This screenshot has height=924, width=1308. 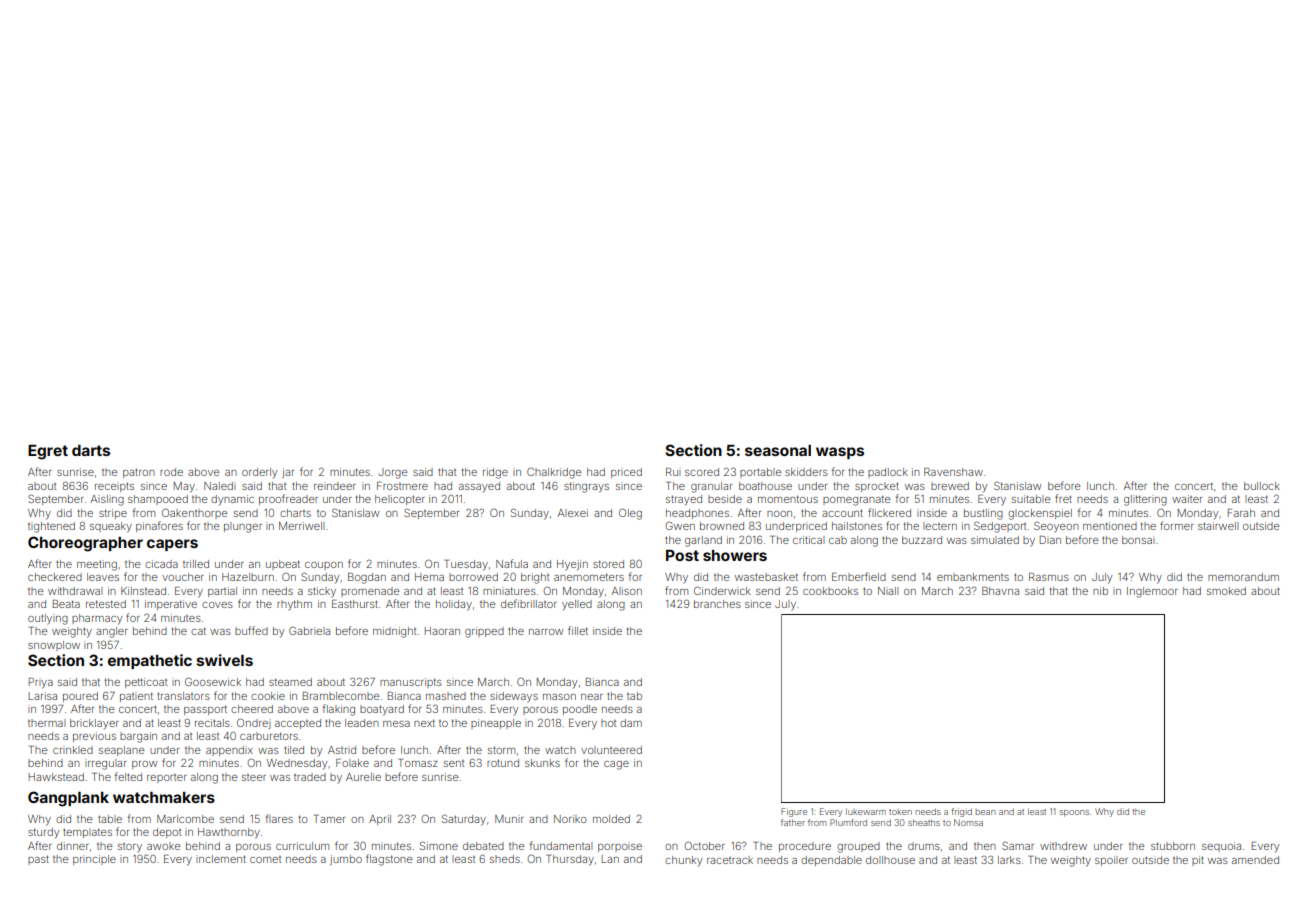 I want to click on wasps, so click(x=840, y=453).
